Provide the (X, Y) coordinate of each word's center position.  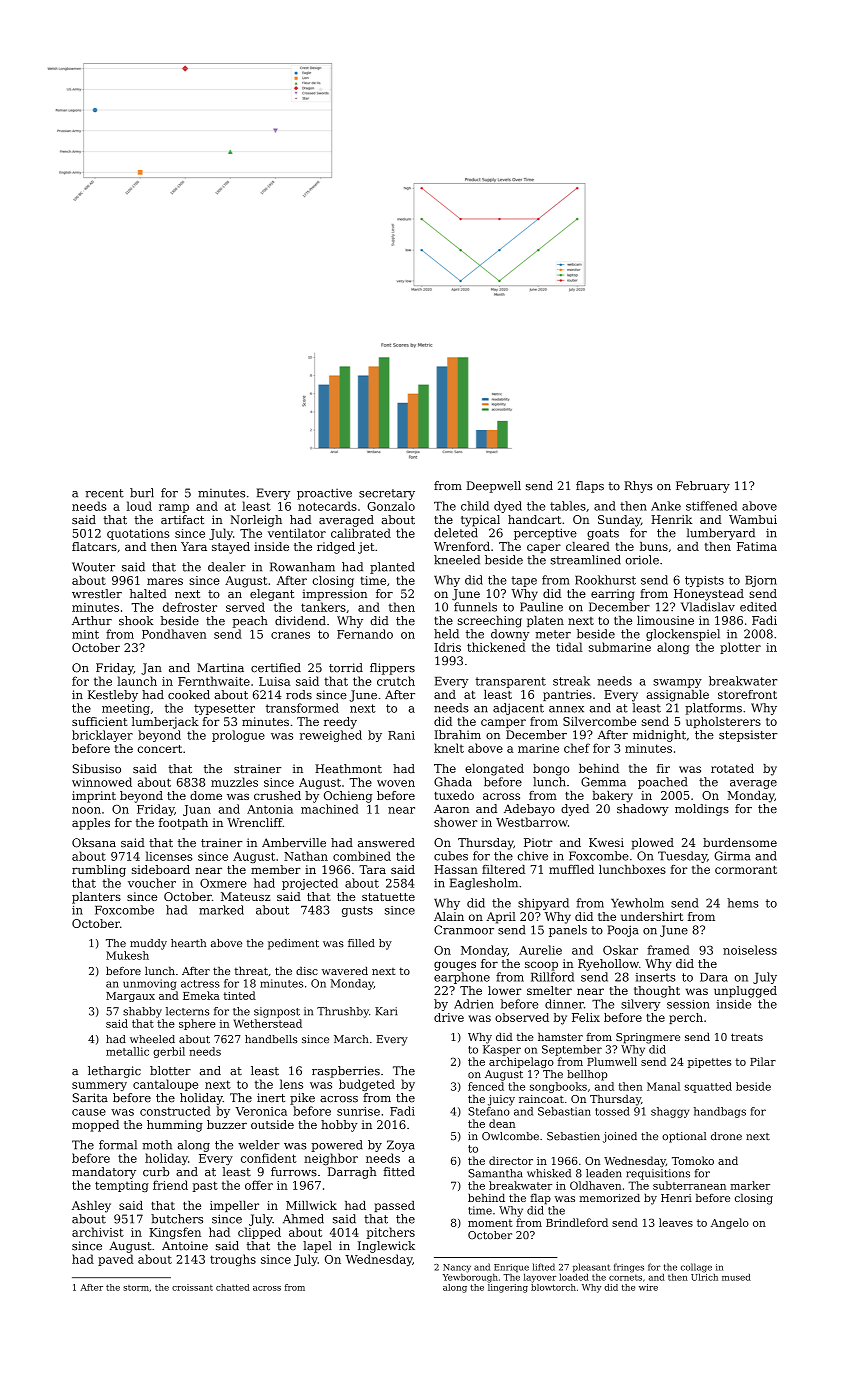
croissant (192, 1287)
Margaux (130, 997)
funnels (475, 607)
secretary (387, 494)
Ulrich (704, 1277)
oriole (642, 560)
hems (743, 903)
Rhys (638, 487)
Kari (386, 1011)
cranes (290, 635)
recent (104, 493)
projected (310, 884)
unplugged (745, 992)
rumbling (99, 871)
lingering (508, 1288)
